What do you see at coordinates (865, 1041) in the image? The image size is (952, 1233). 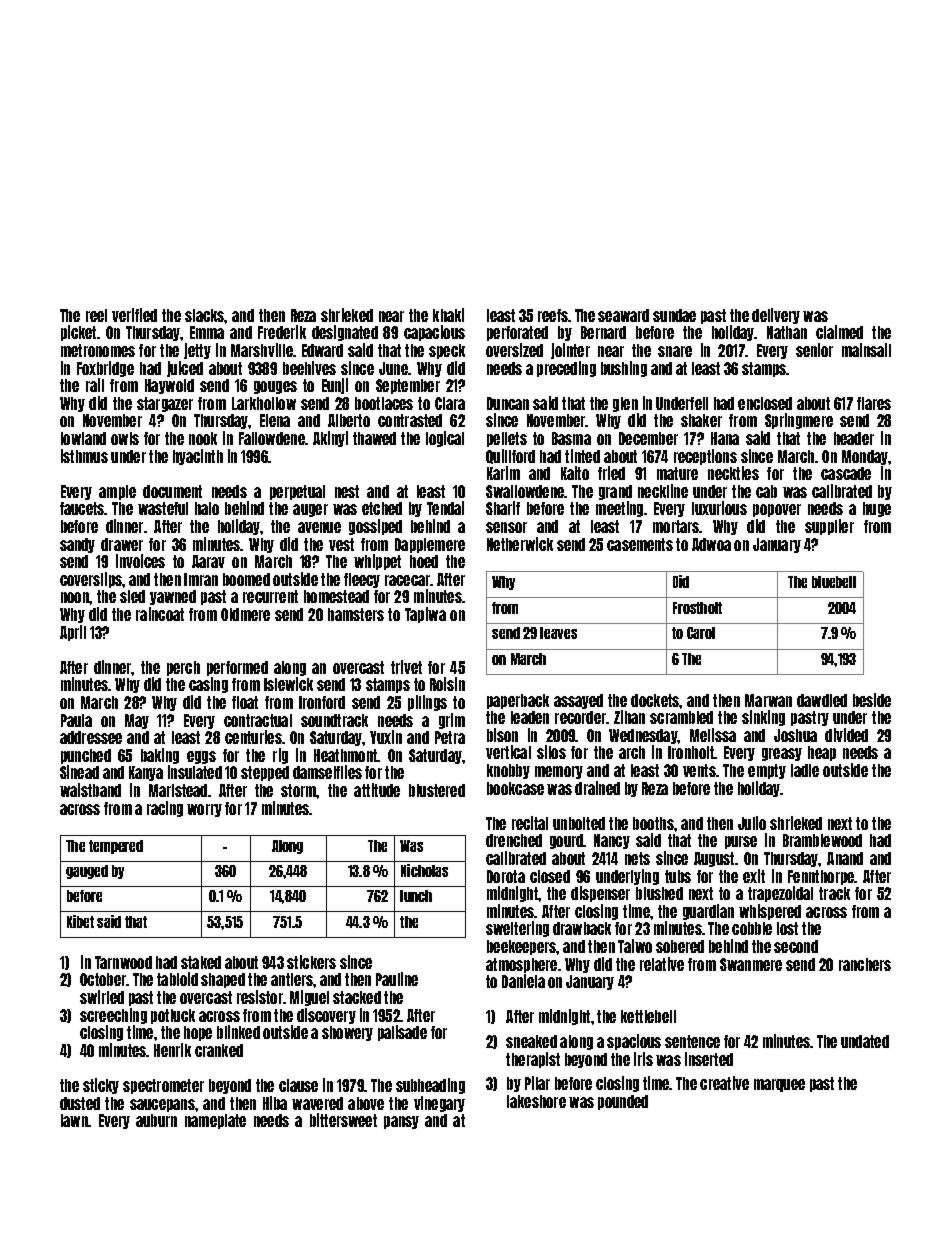 I see `undated` at bounding box center [865, 1041].
